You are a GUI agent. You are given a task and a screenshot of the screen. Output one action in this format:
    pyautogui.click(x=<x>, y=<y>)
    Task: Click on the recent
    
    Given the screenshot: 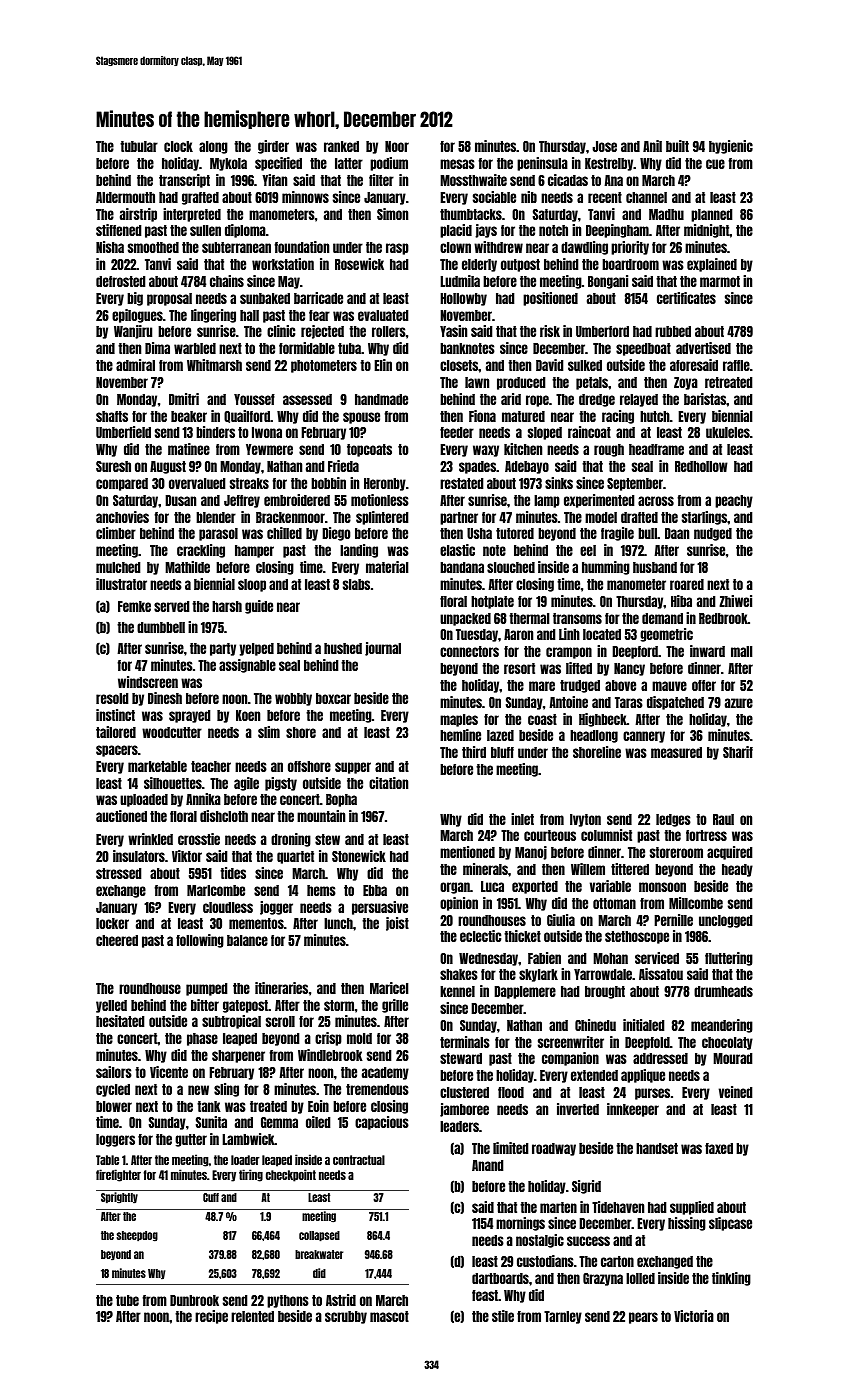 What is the action you would take?
    pyautogui.click(x=605, y=197)
